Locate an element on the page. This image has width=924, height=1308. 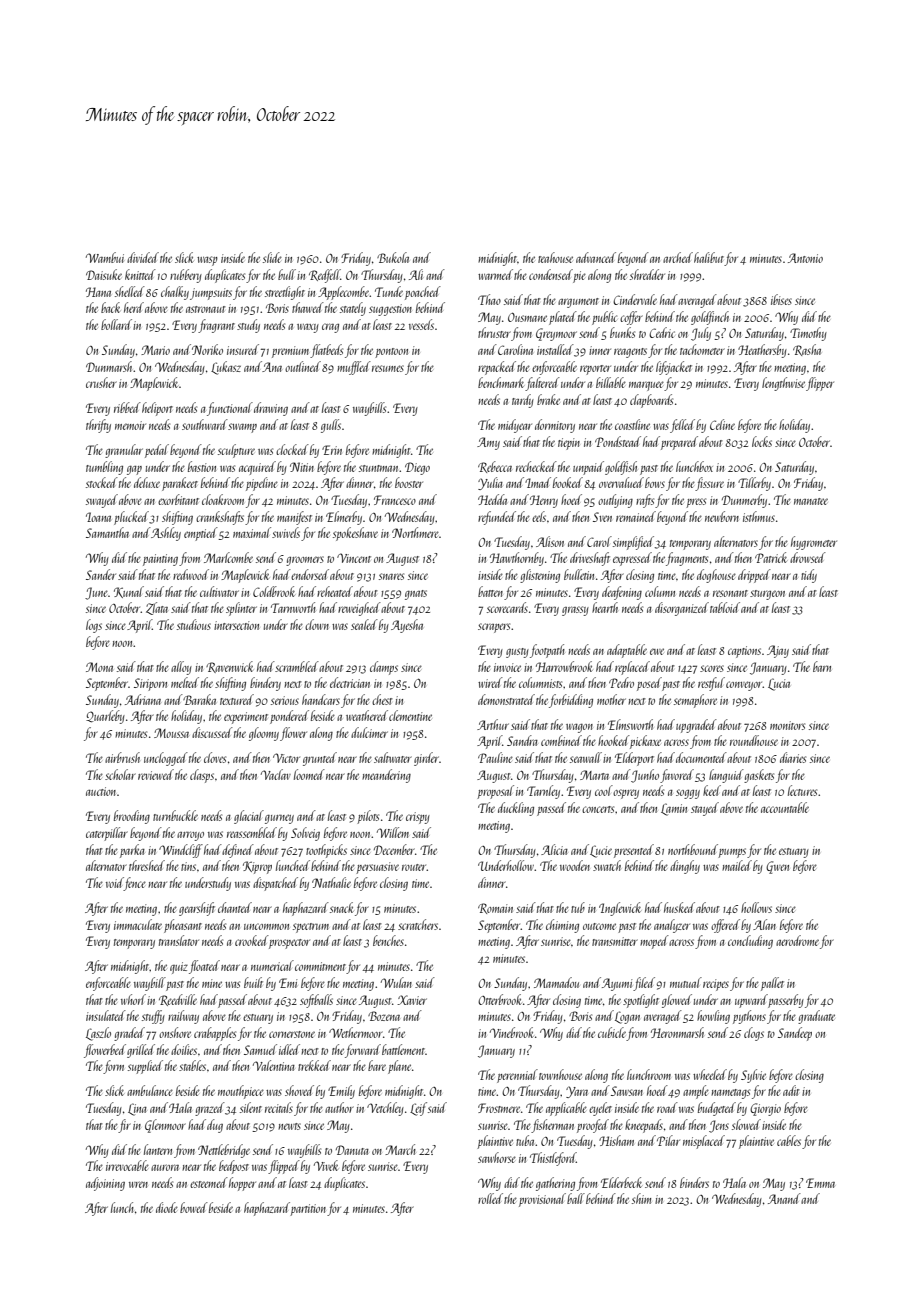
Ayesha is located at coordinates (407, 626).
